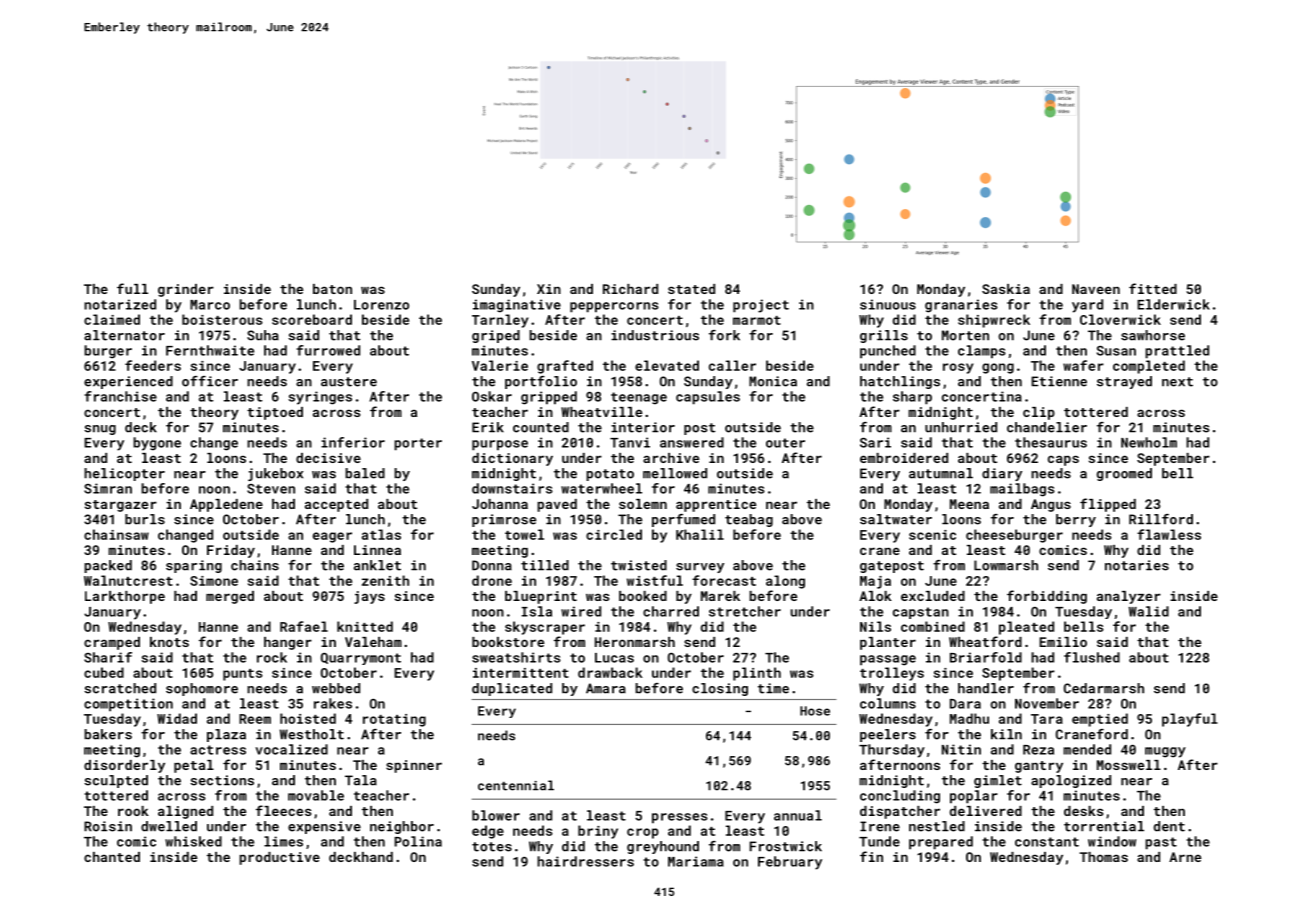  I want to click on flushed, so click(1092, 657).
